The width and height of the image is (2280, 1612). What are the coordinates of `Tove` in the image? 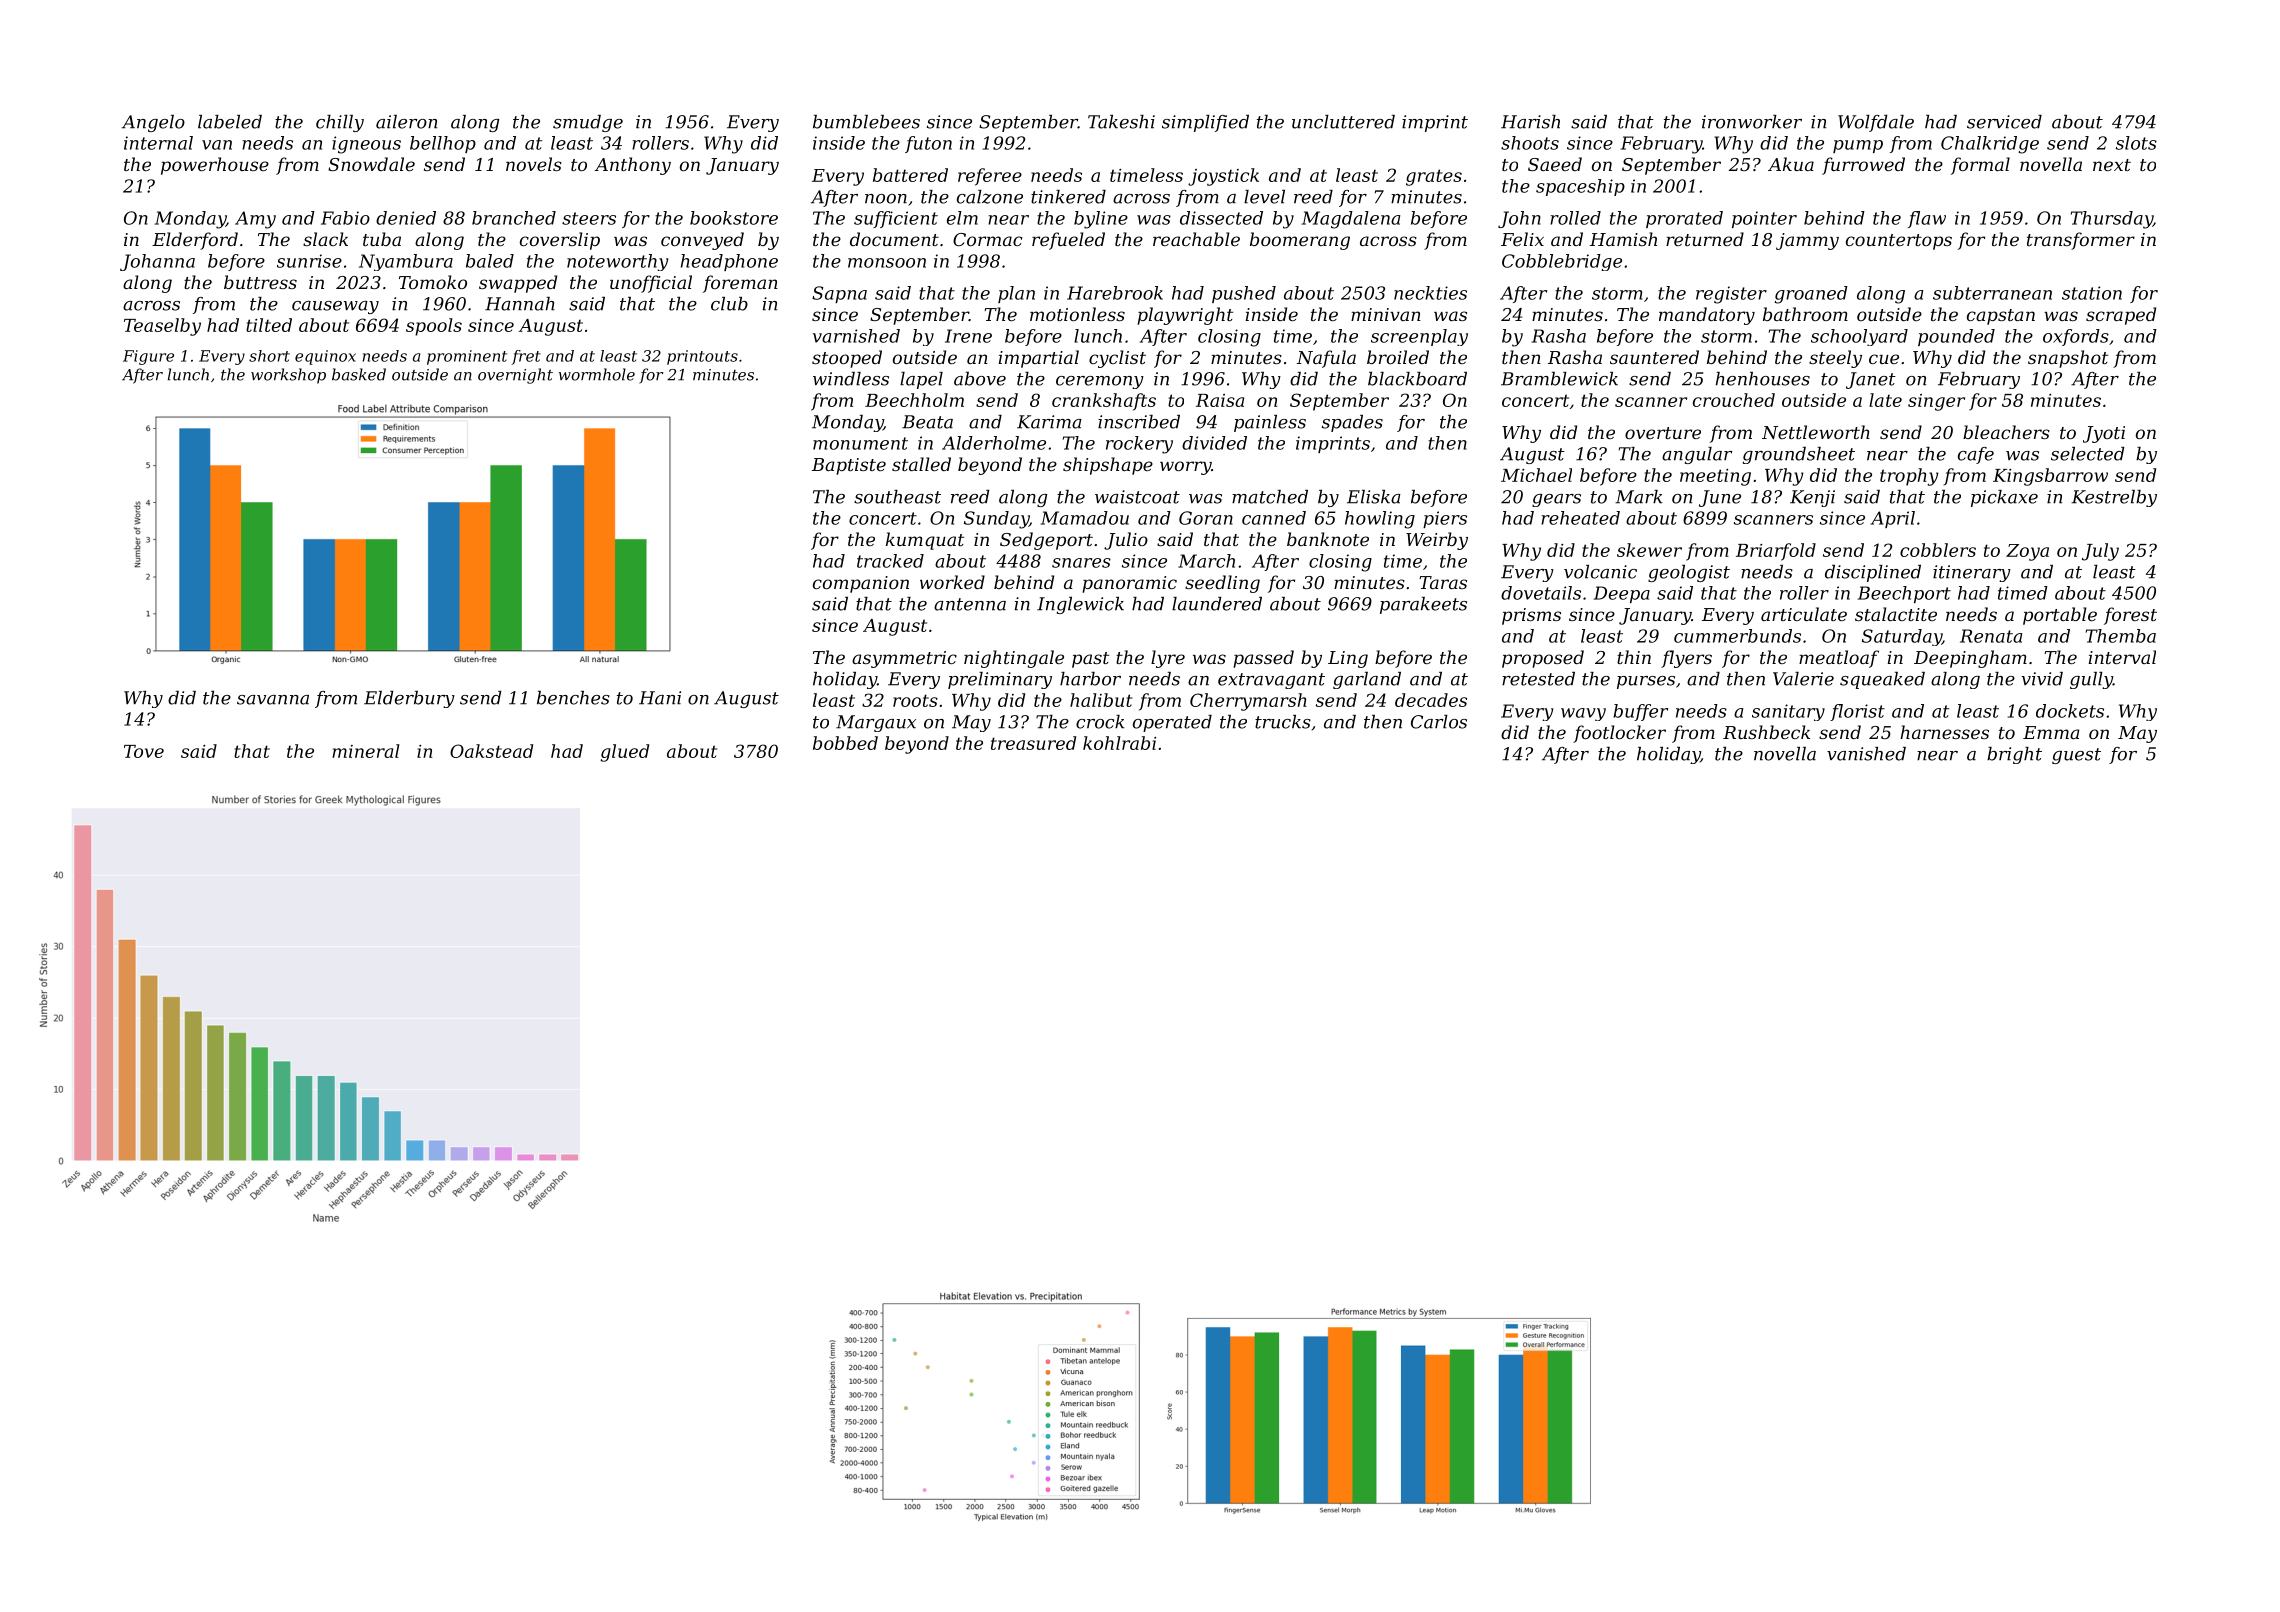 It's located at (144, 751).
